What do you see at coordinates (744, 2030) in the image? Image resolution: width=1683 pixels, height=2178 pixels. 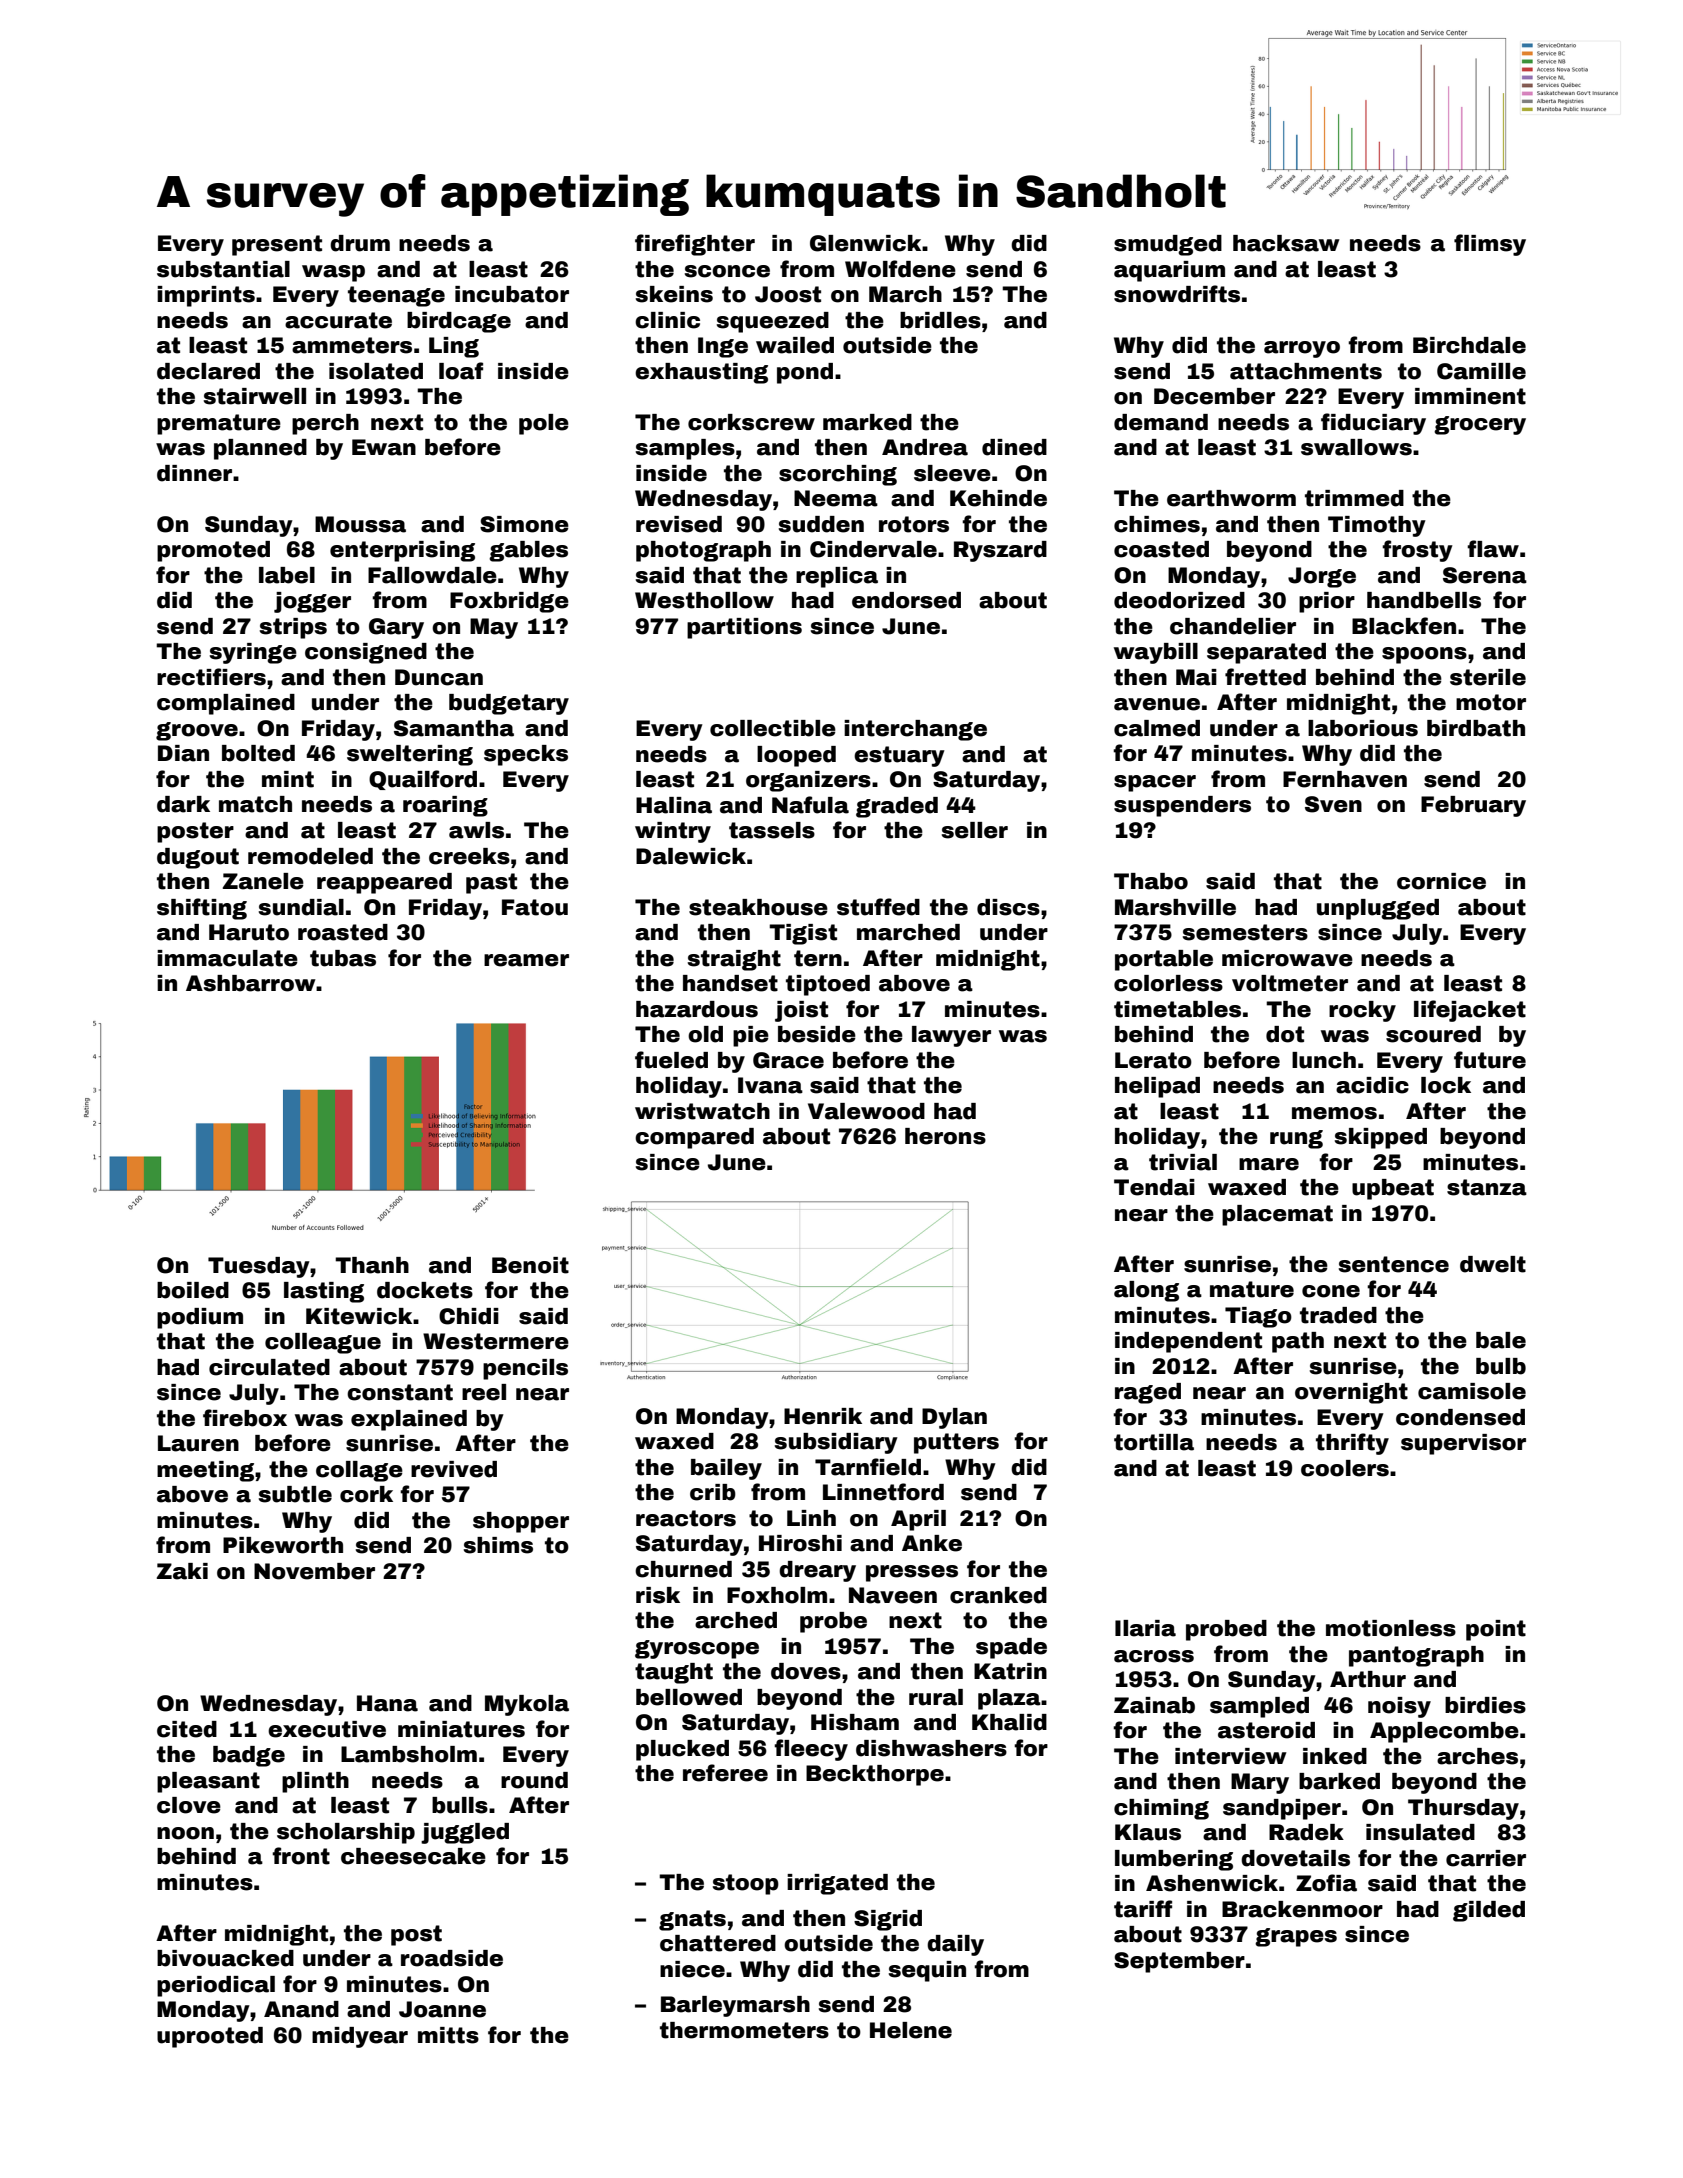 I see `thermometers` at bounding box center [744, 2030].
